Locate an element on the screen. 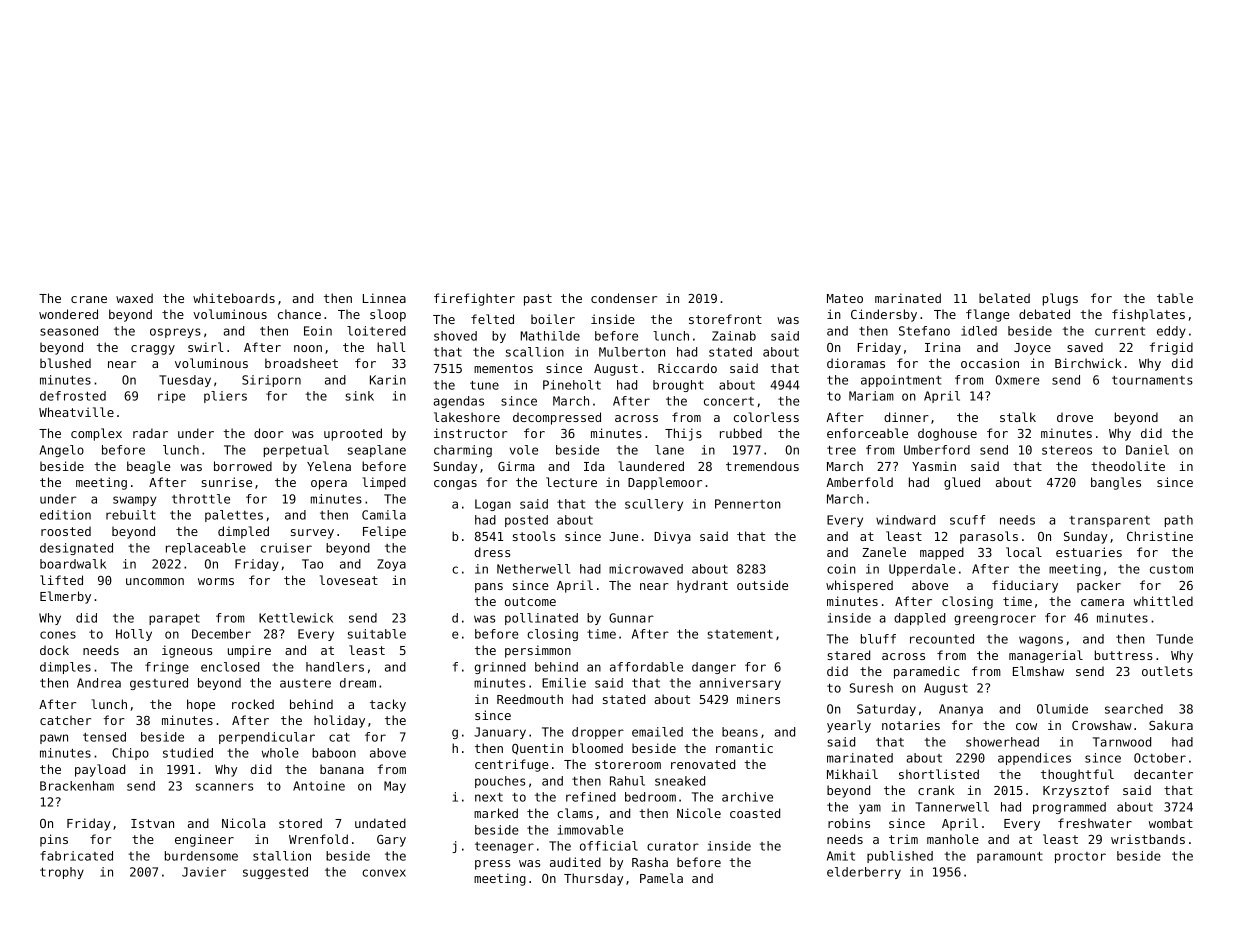 The width and height of the screenshot is (1233, 952). Mateo is located at coordinates (845, 298).
